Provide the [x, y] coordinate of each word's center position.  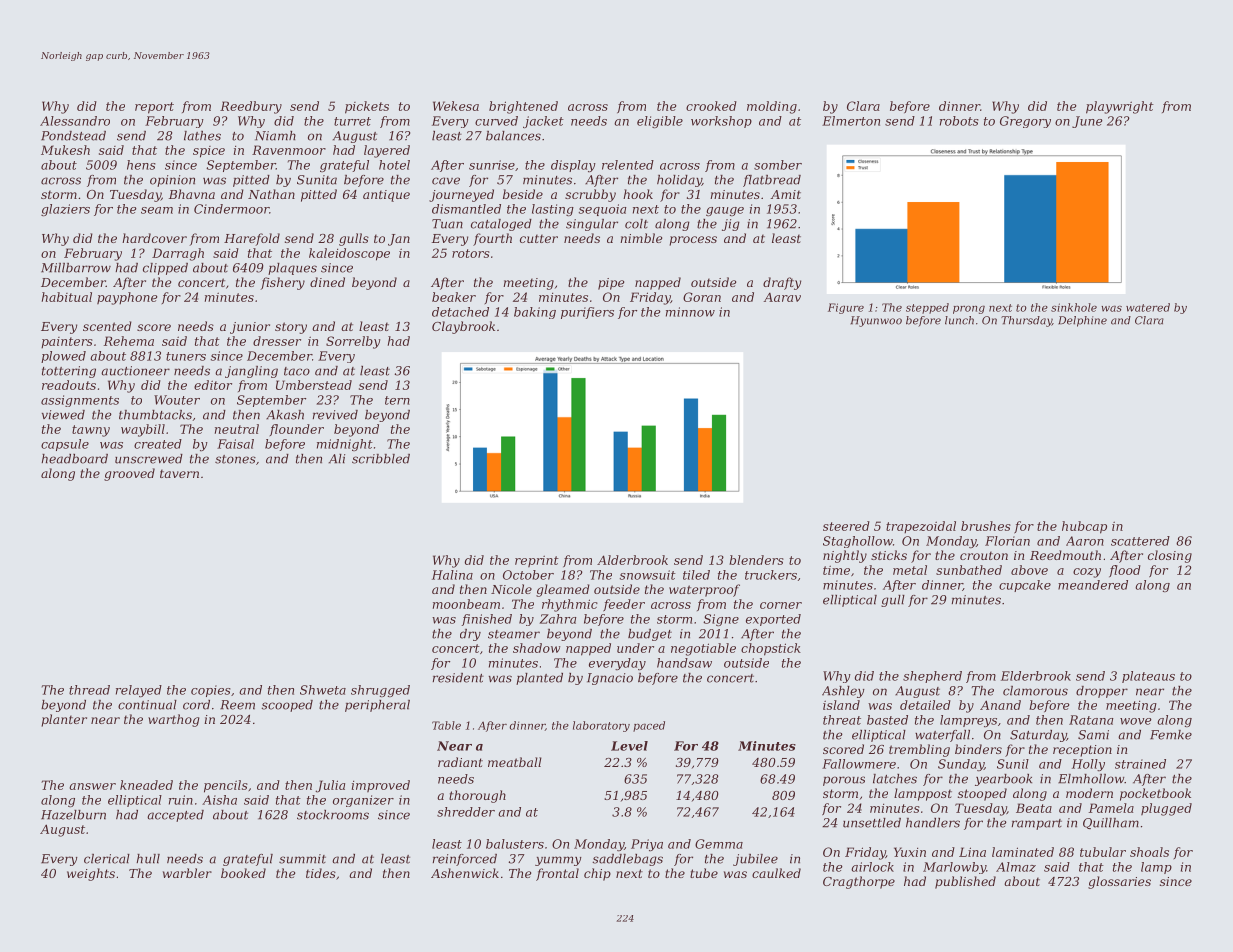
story [291, 328]
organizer [363, 801]
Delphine [1082, 321]
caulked [776, 873]
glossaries [1119, 882]
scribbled [381, 459]
